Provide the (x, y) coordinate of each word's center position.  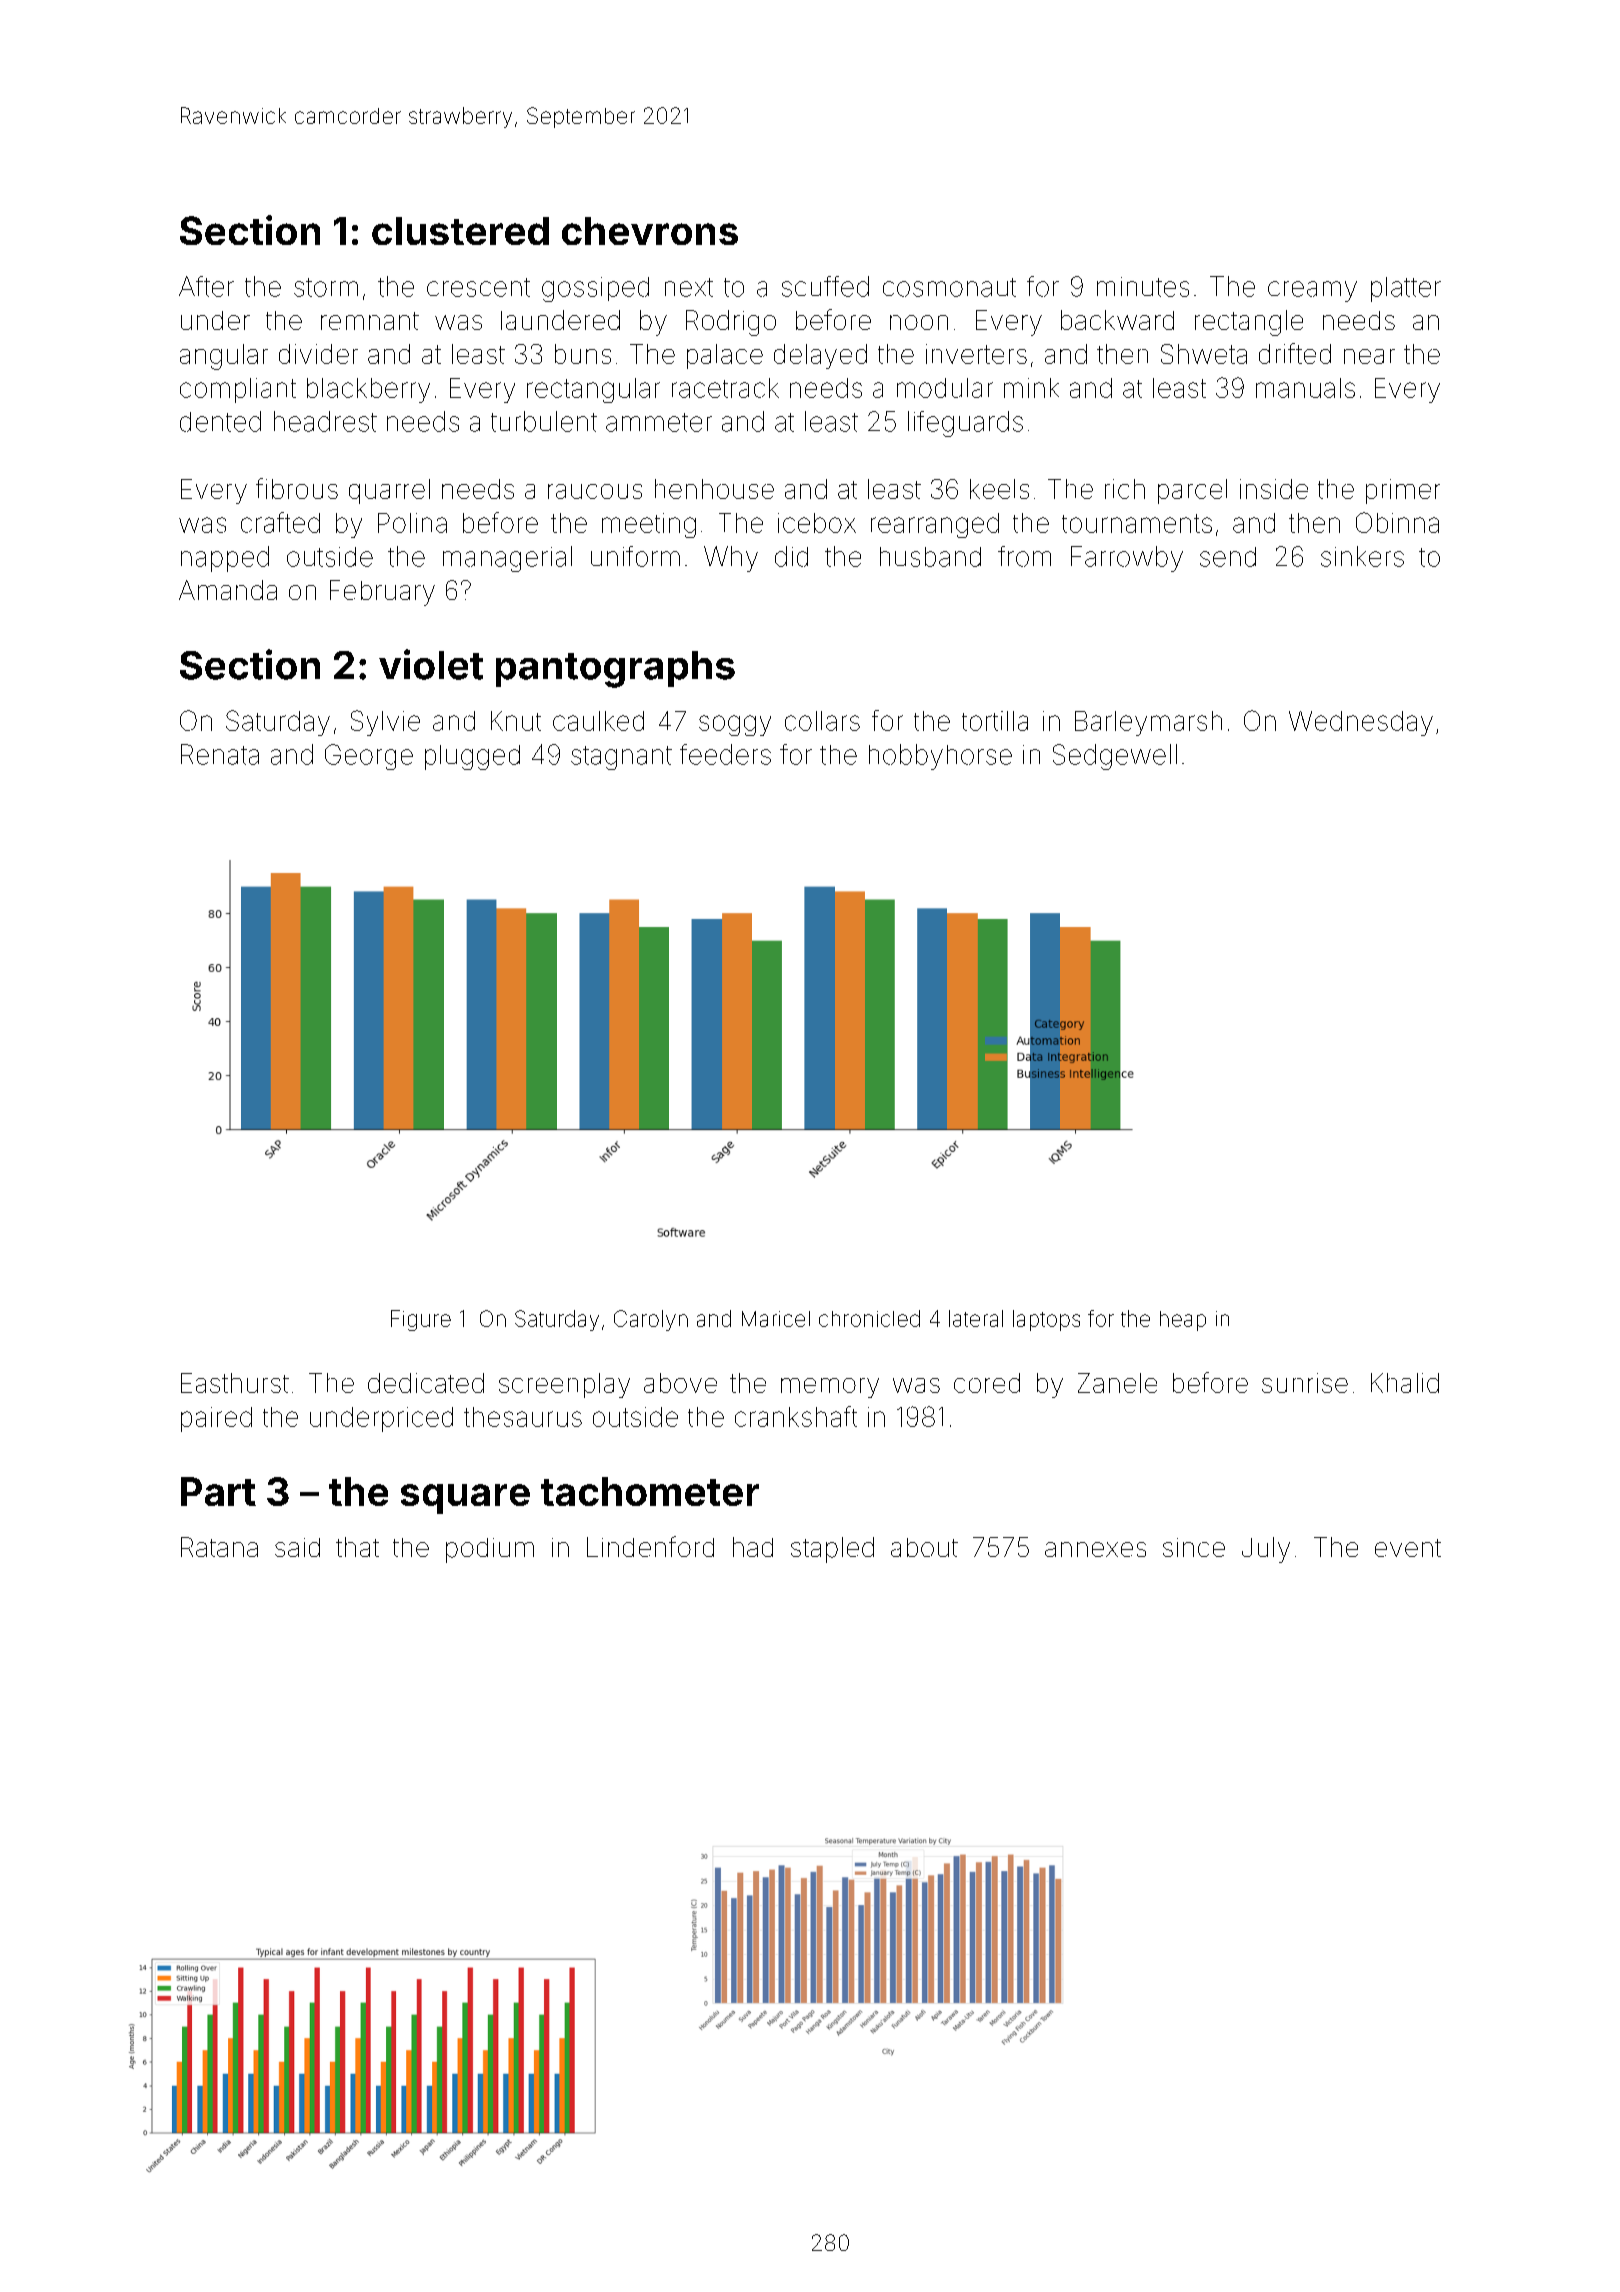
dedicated (426, 1383)
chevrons (650, 231)
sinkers (1362, 556)
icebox (817, 523)
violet (431, 664)
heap (1183, 1321)
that (357, 1547)
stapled (832, 1550)
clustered (460, 231)
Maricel (776, 1319)
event (1408, 1548)
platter (1406, 289)
